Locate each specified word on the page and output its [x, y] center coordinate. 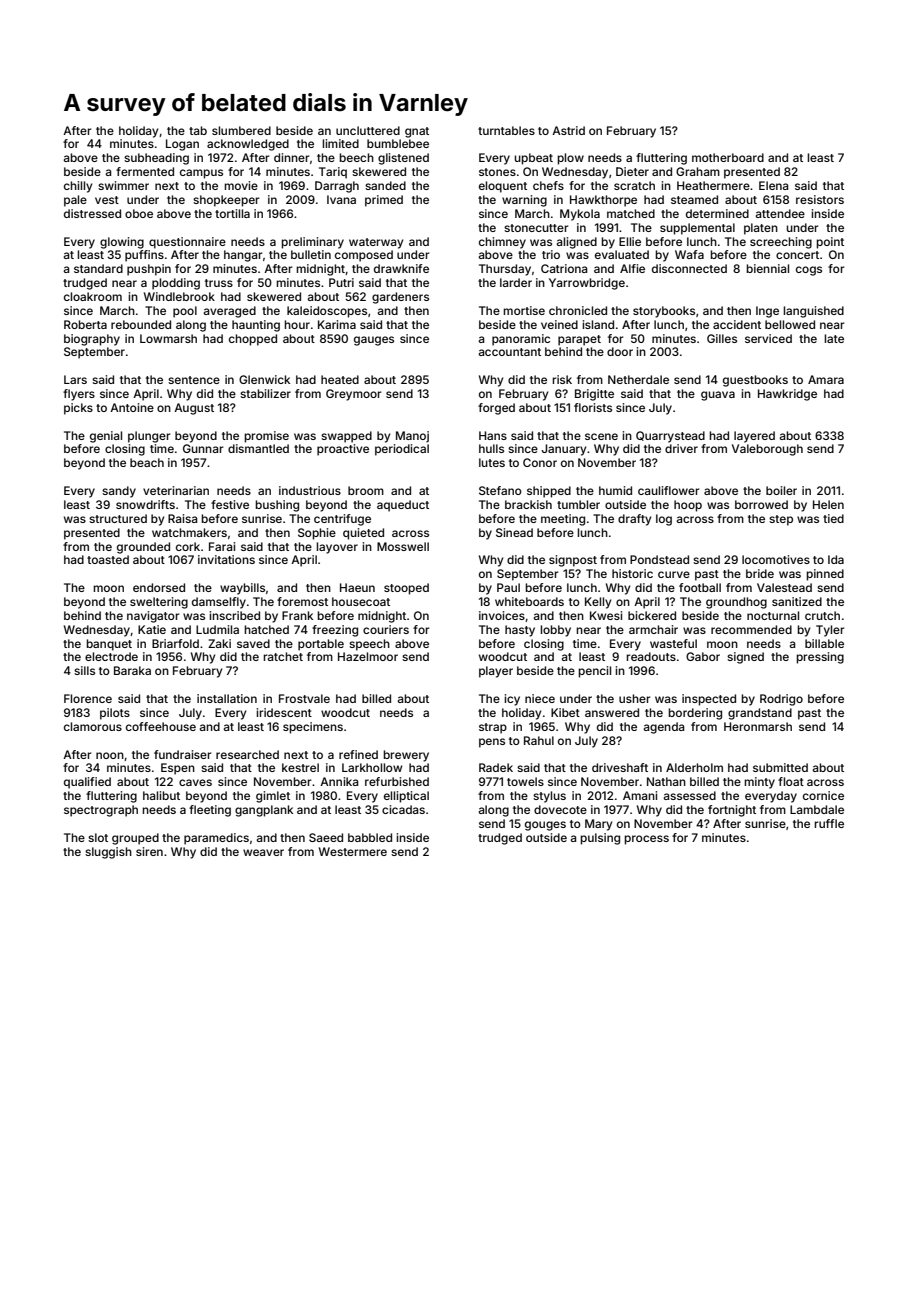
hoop [688, 506]
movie [241, 185]
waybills [242, 589]
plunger [149, 437]
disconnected [689, 268]
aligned [577, 243]
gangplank [264, 811]
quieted [363, 534]
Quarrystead [670, 437]
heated [340, 379]
